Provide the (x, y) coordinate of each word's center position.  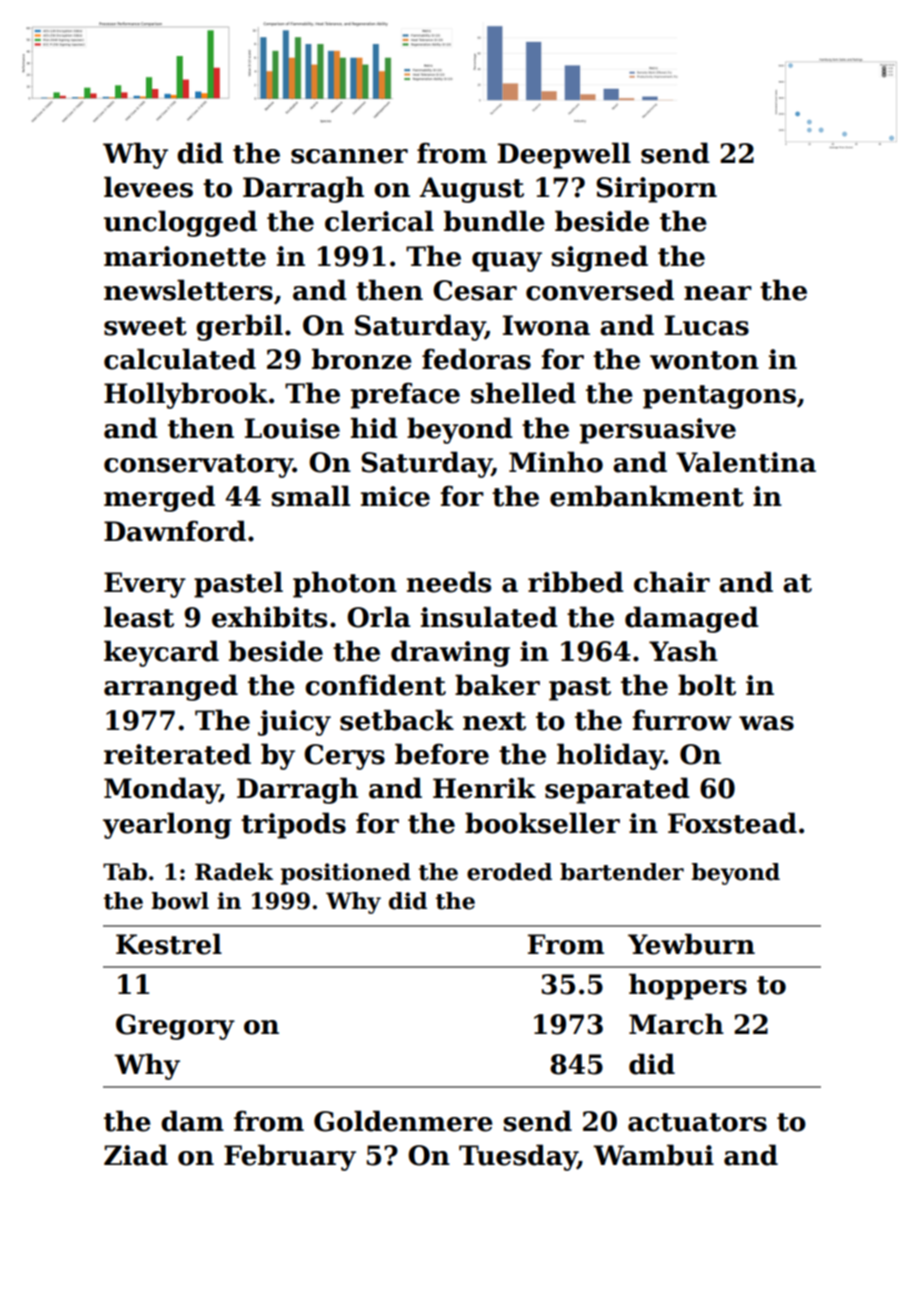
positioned (346, 874)
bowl (180, 901)
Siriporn (656, 190)
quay (507, 262)
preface (405, 396)
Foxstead (732, 823)
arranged (171, 687)
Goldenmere (403, 1121)
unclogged (180, 223)
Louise (292, 428)
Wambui (653, 1155)
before (442, 754)
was (766, 723)
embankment (647, 496)
